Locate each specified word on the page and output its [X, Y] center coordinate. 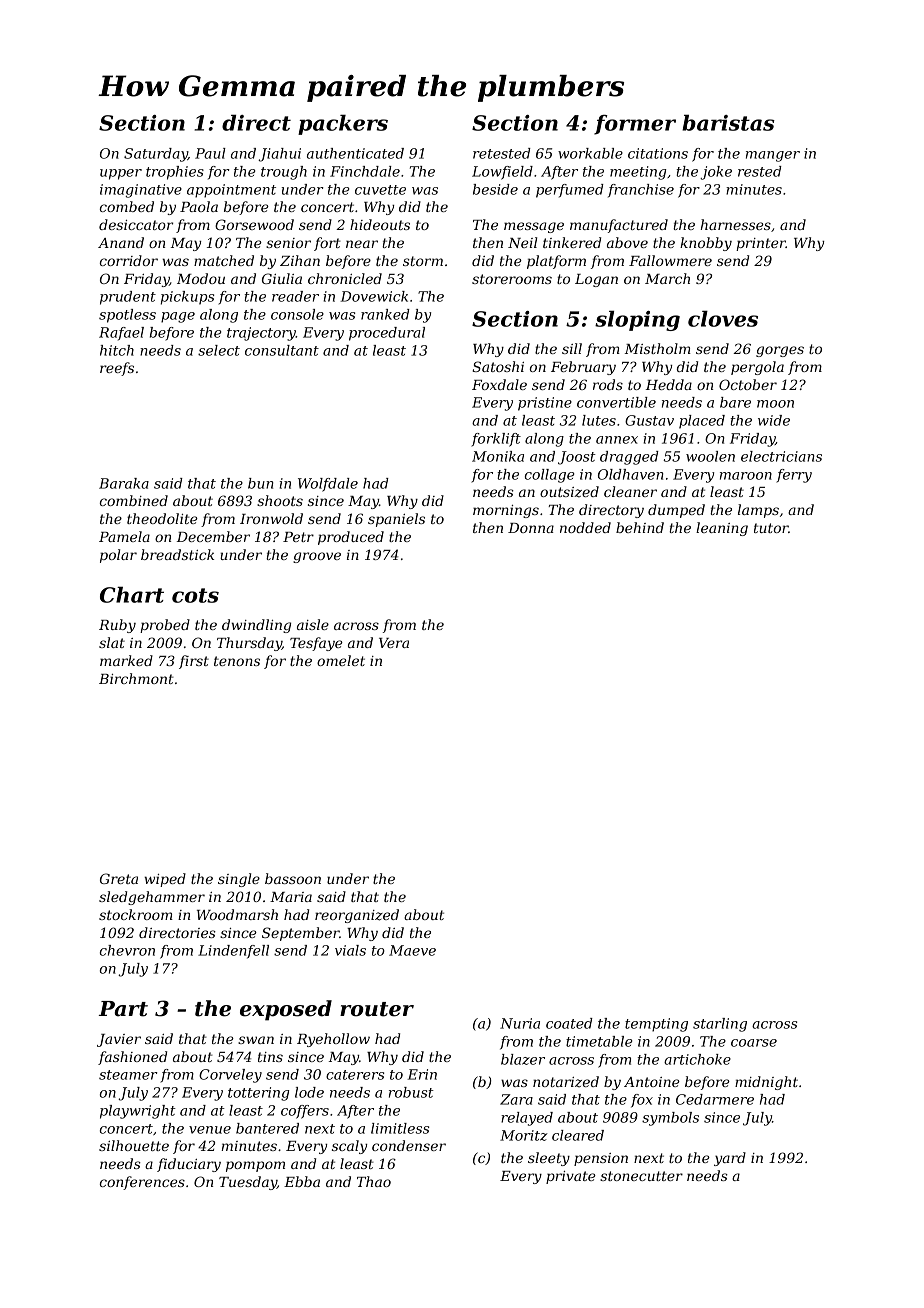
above [627, 242]
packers [343, 125]
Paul [210, 153]
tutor [771, 528]
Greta [119, 878]
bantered [267, 1128]
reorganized [357, 916]
